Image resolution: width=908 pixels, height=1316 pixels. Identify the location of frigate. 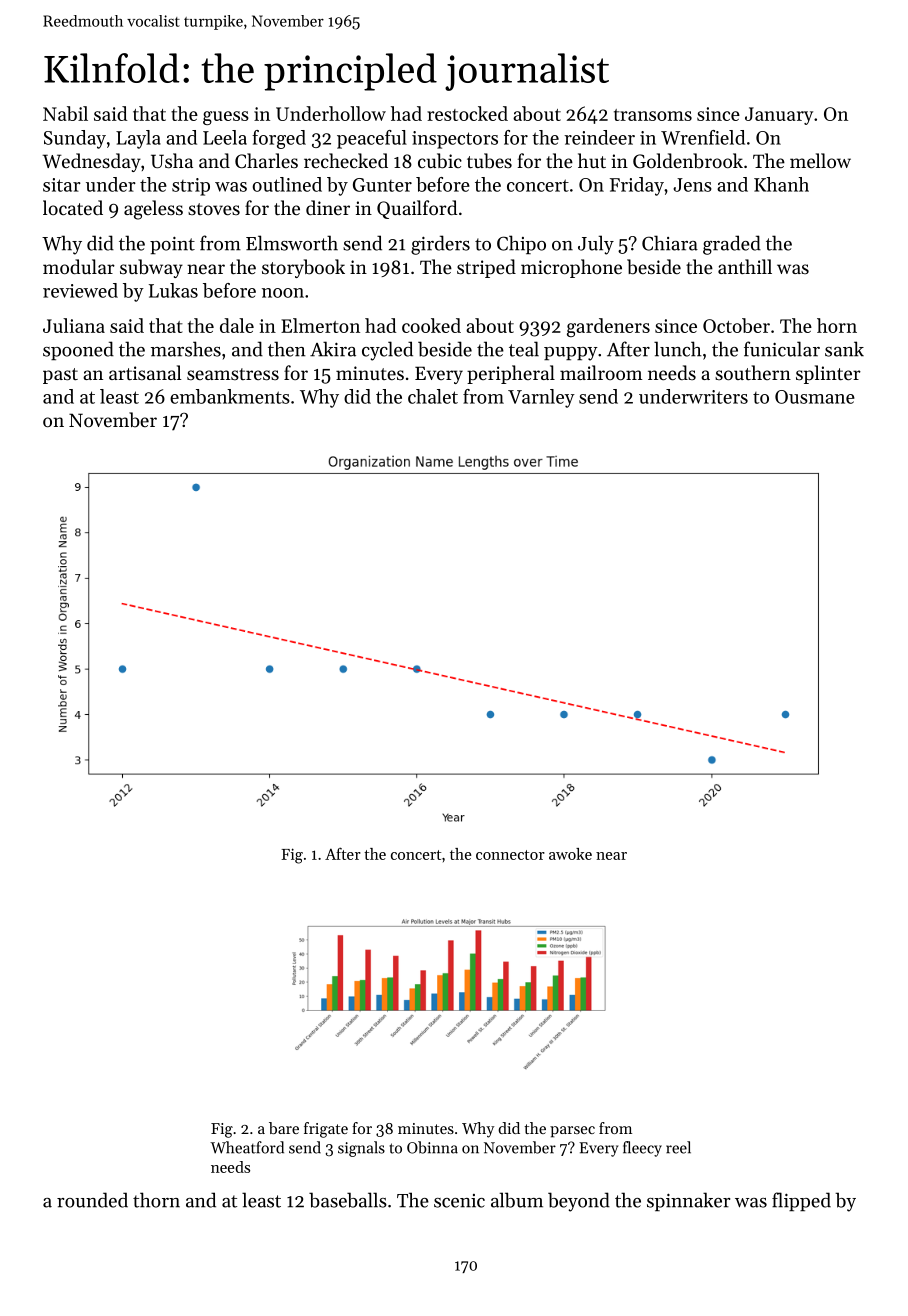
(326, 1130).
